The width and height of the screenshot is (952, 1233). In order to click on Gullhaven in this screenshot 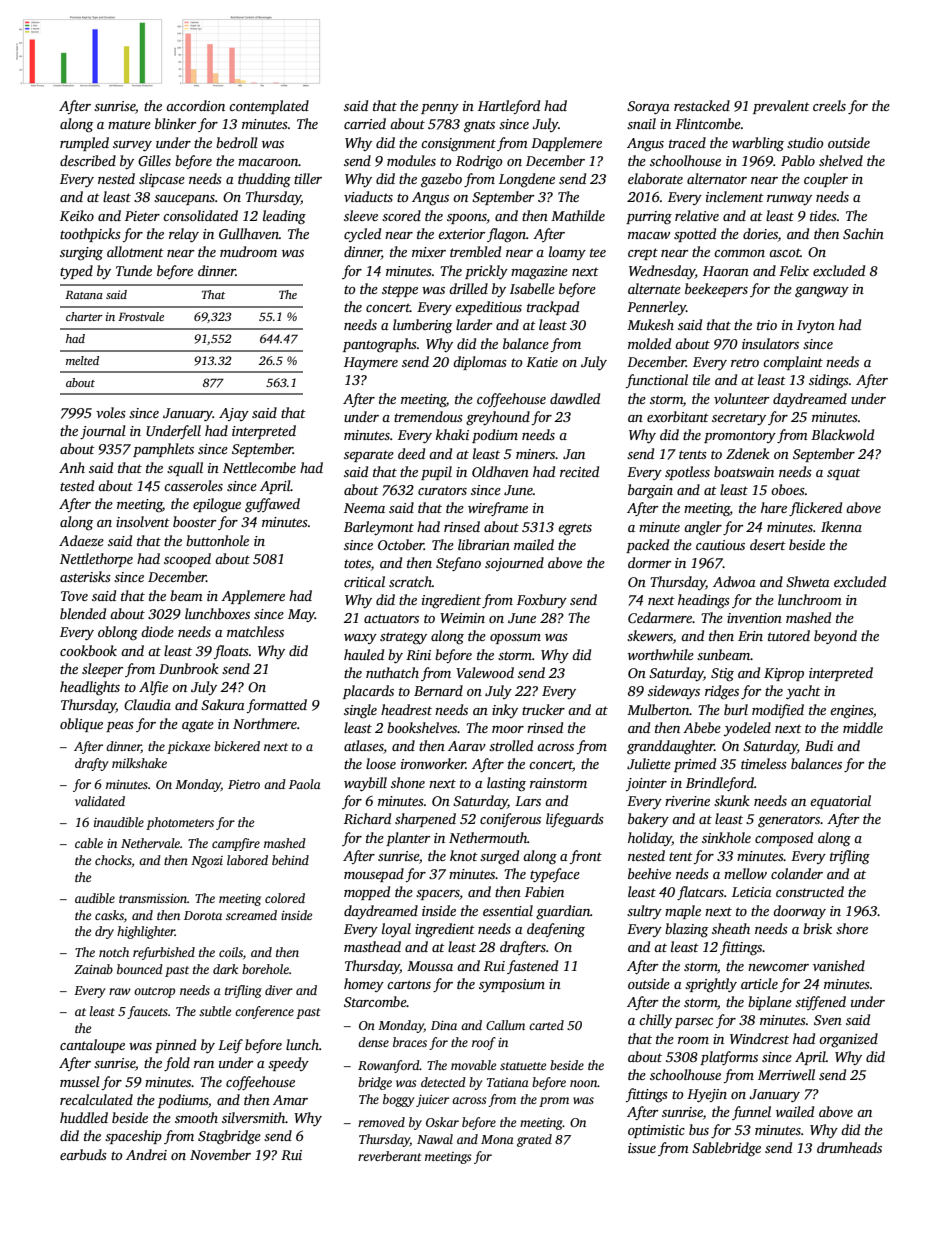, I will do `click(249, 233)`.
